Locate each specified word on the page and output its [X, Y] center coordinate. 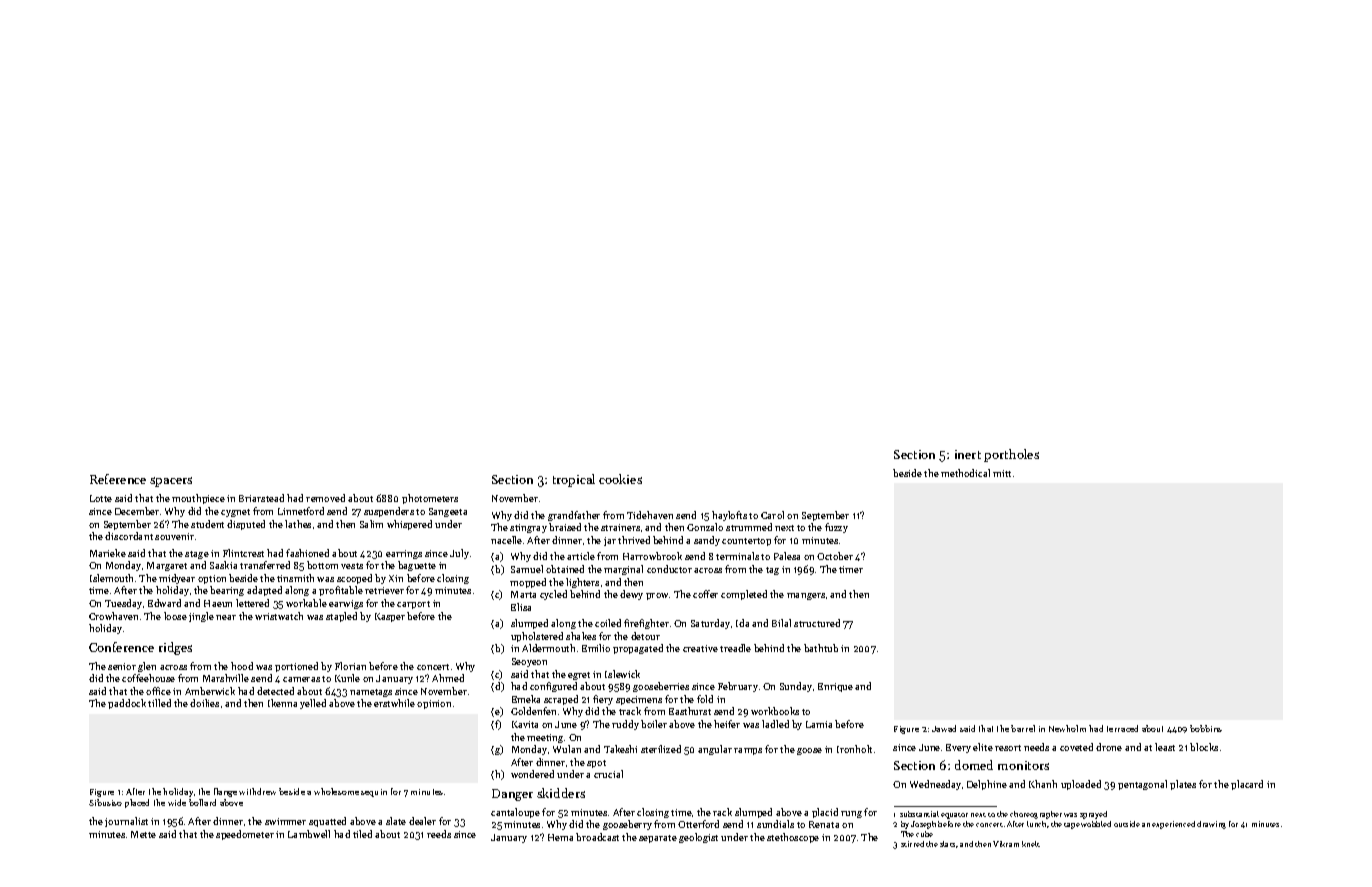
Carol [772, 515]
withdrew [257, 791]
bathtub [821, 648]
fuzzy [836, 528]
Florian [350, 666]
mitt [1002, 473]
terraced [1122, 728]
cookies [620, 479]
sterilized [661, 749]
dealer [422, 821]
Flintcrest [243, 553]
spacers [171, 482]
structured [817, 623]
